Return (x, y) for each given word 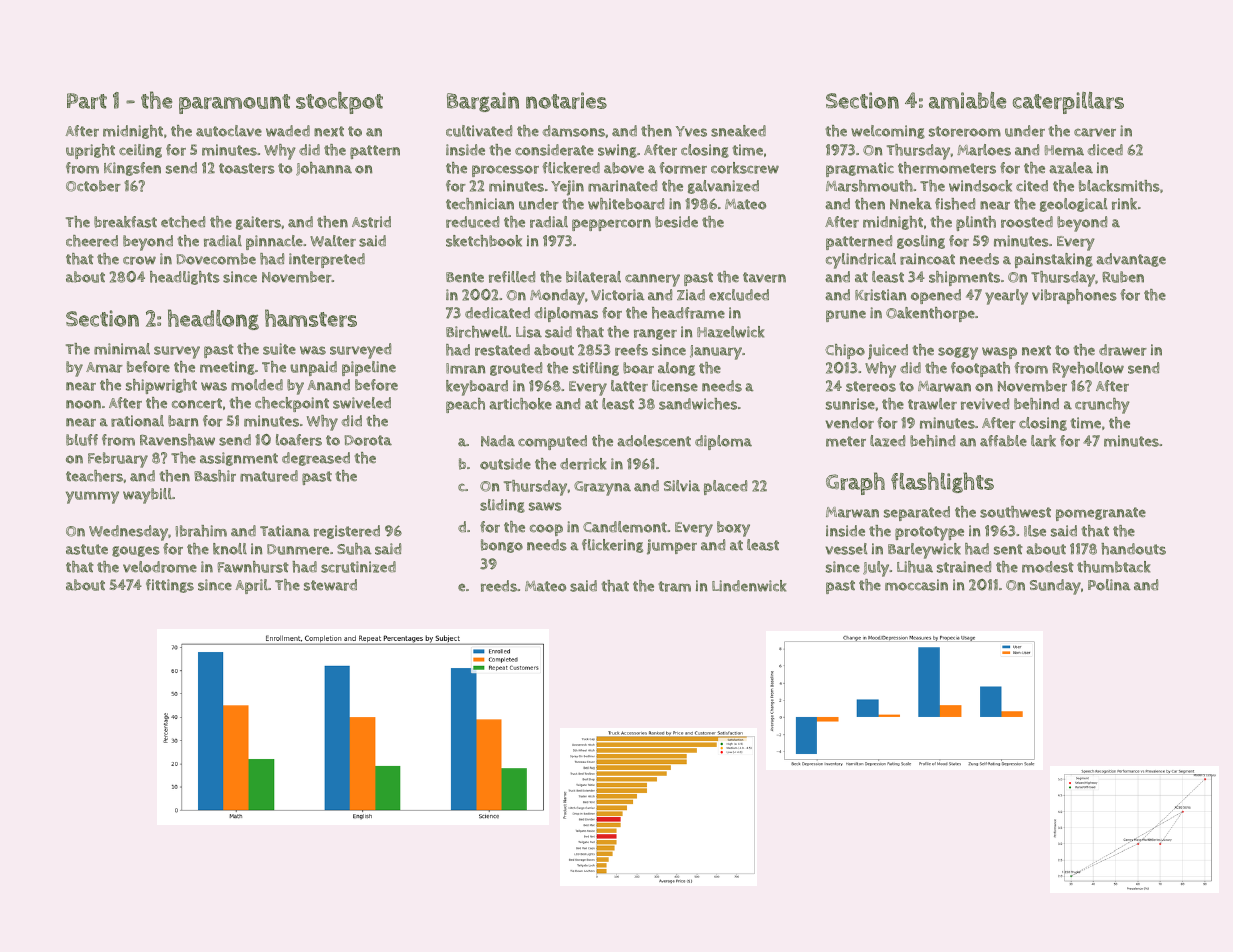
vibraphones (1074, 296)
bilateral (593, 277)
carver (1095, 132)
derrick (583, 464)
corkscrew (745, 168)
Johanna (324, 169)
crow (139, 260)
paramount (234, 104)
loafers (299, 440)
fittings (170, 586)
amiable (967, 100)
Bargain (483, 102)
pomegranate (1101, 514)
